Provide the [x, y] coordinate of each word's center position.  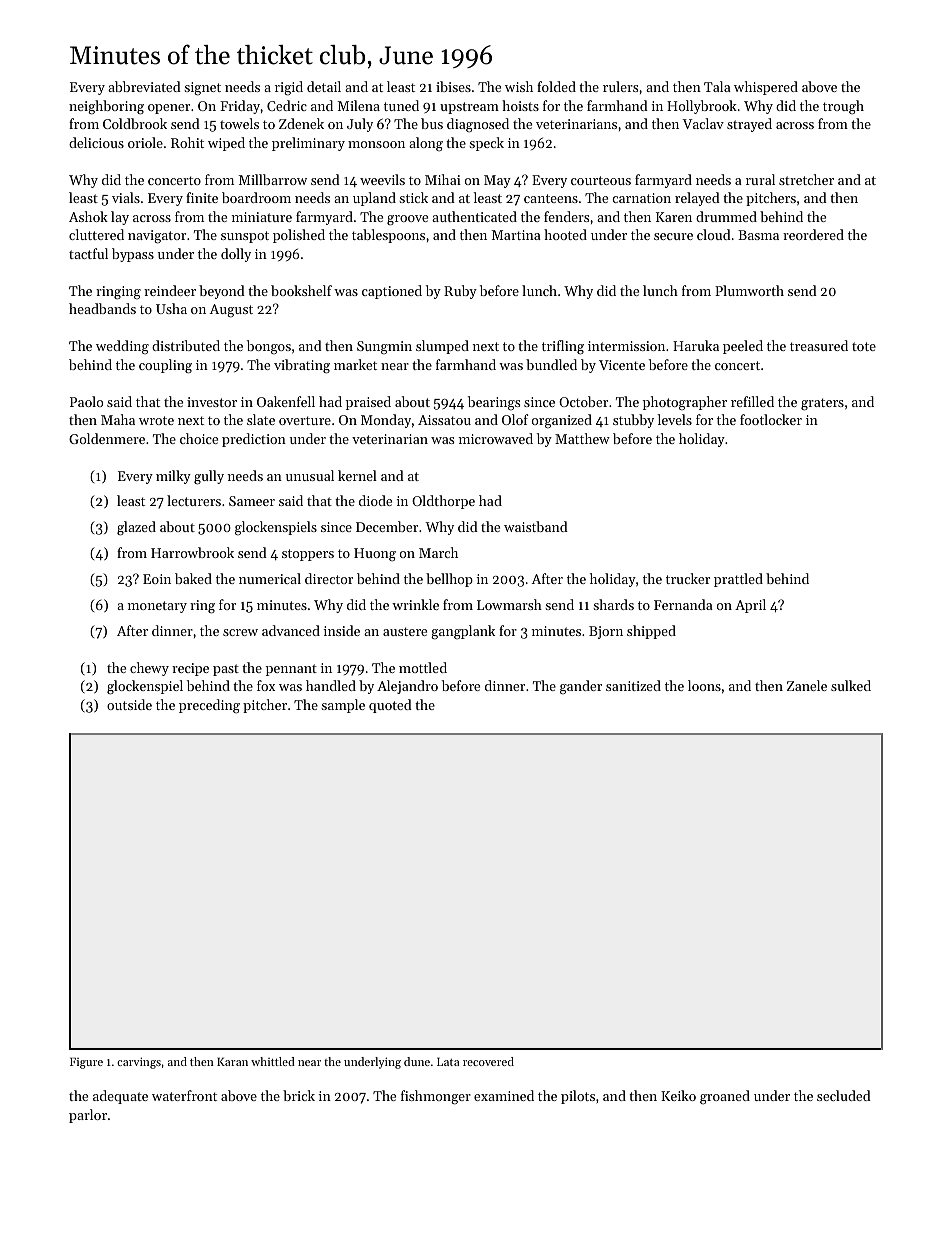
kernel [357, 475]
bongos [269, 347]
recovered [488, 1061]
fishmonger [436, 1097]
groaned [725, 1097]
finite [202, 197]
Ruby [460, 292]
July [360, 125]
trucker [688, 578]
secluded [844, 1095]
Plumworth [749, 290]
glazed [136, 528]
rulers [620, 86]
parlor [88, 1116]
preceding [209, 706]
